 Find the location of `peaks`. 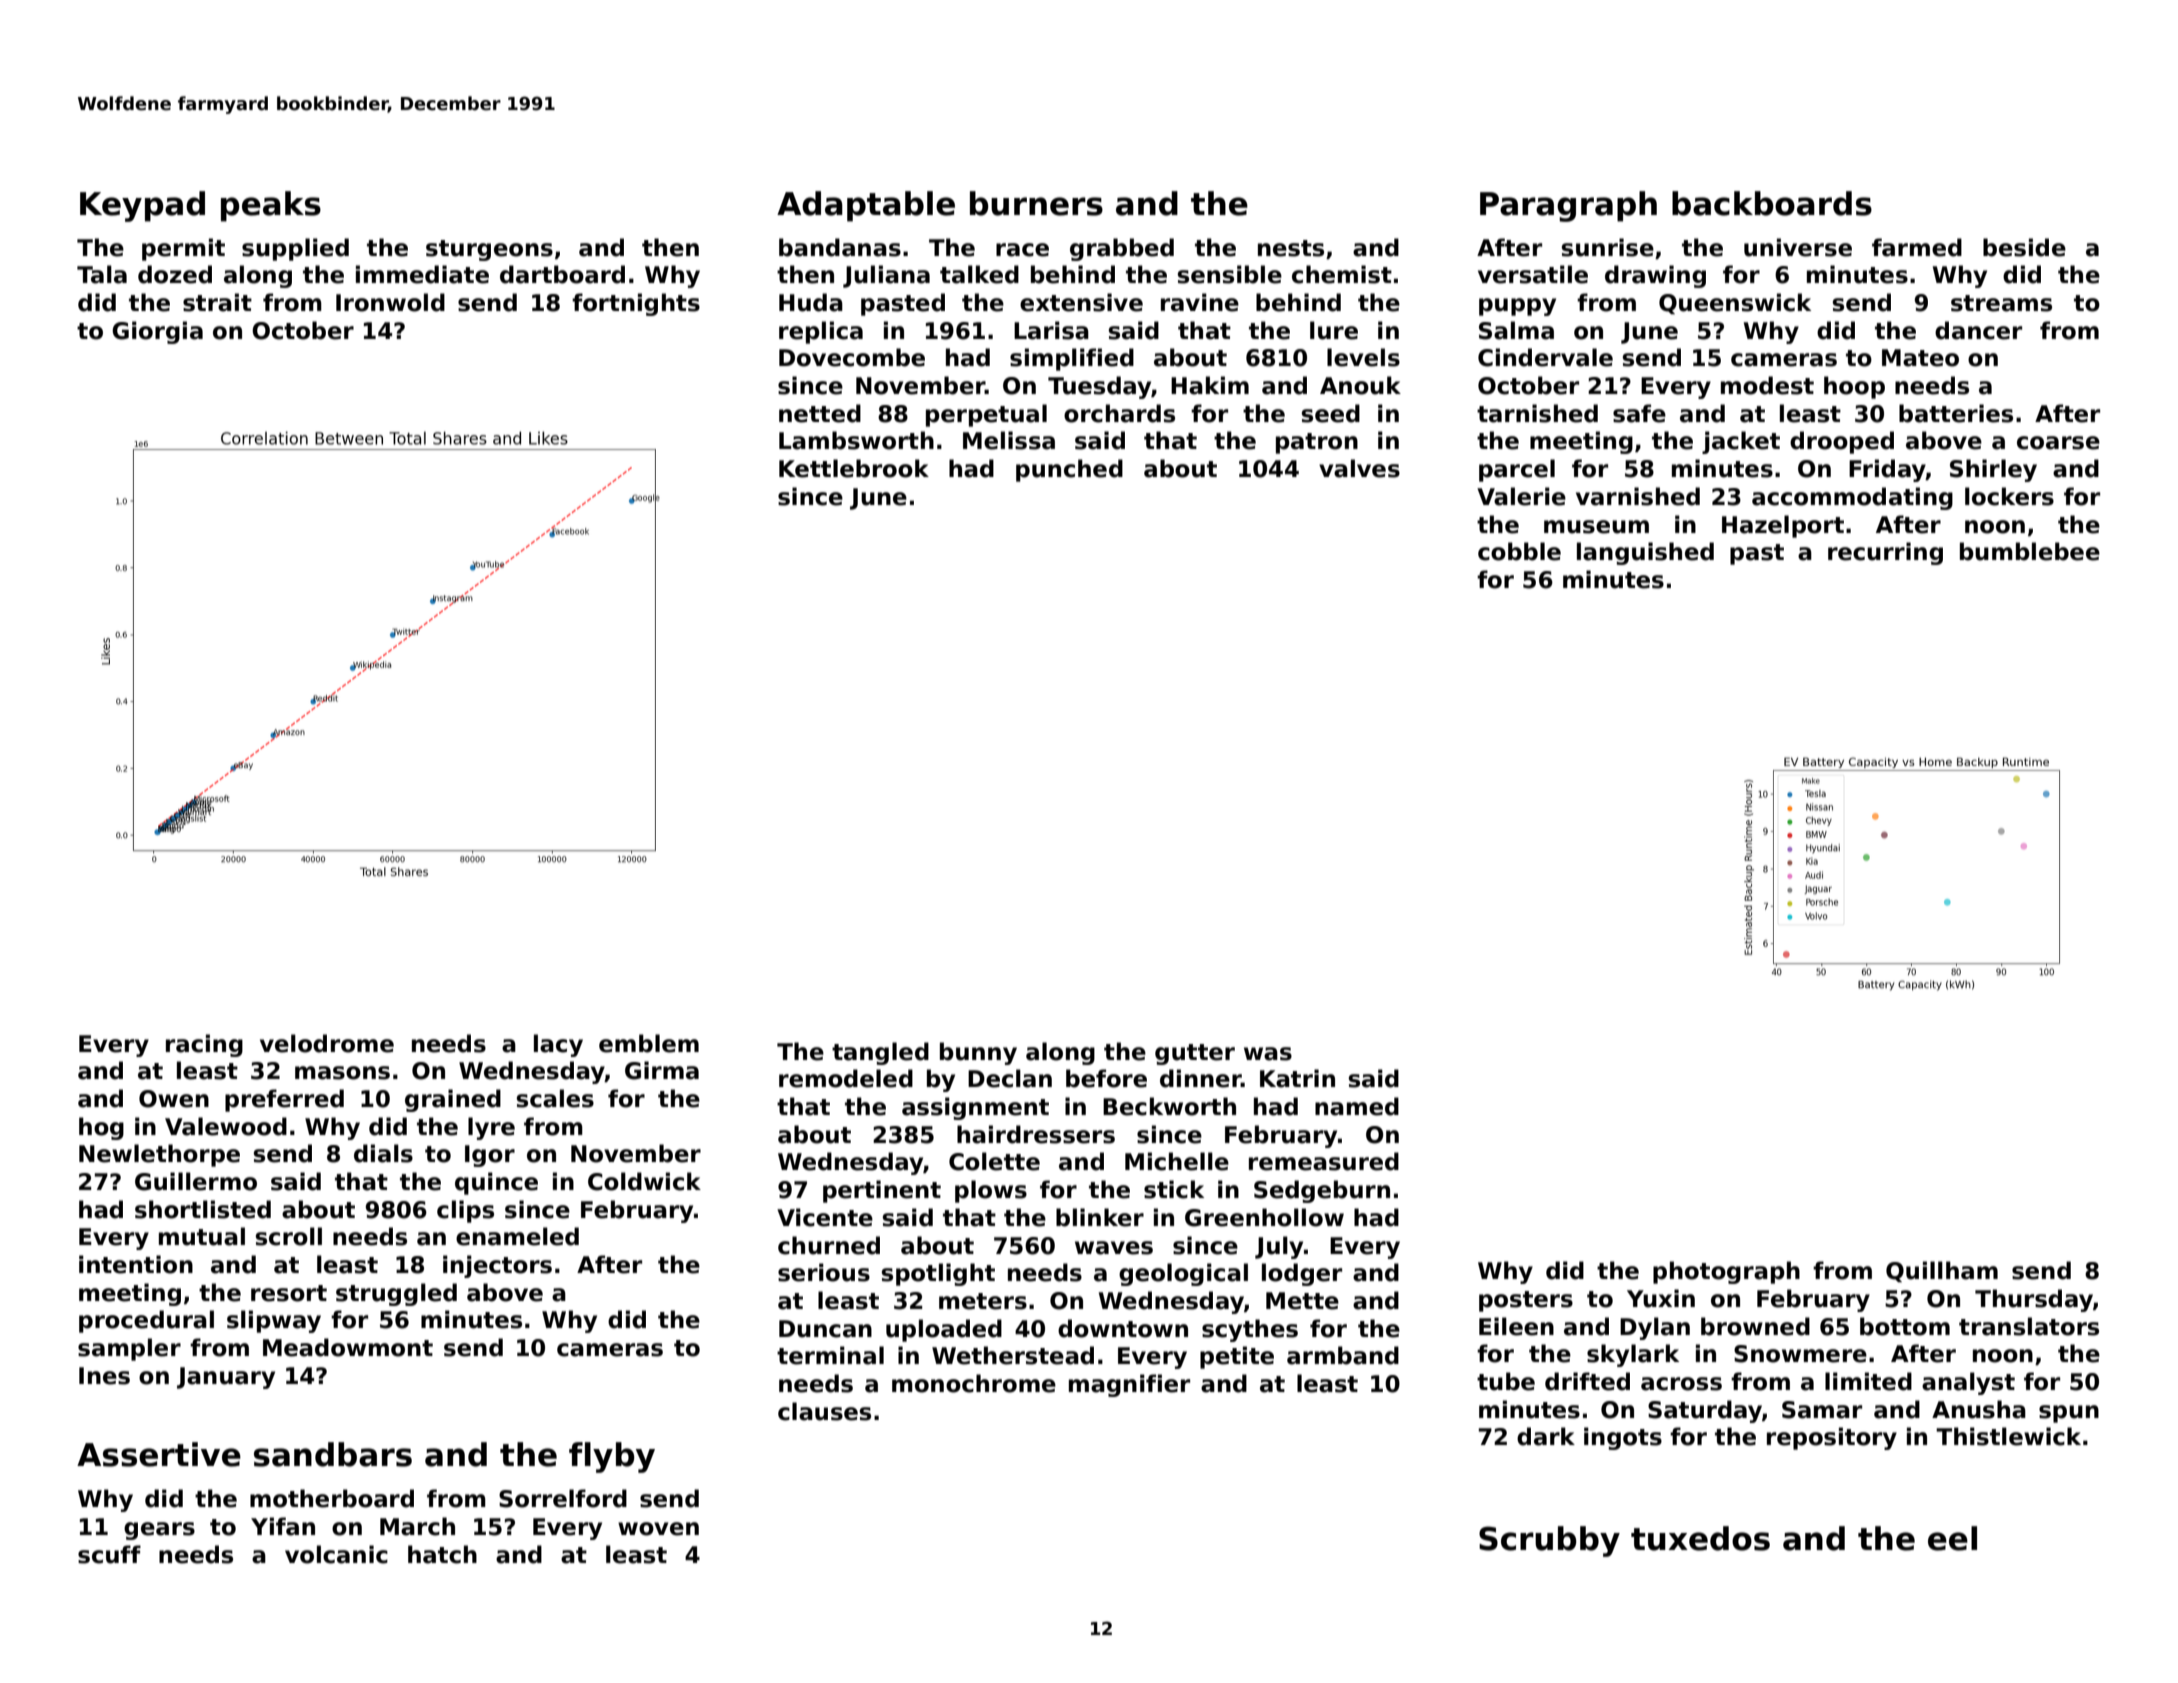

peaks is located at coordinates (271, 206).
